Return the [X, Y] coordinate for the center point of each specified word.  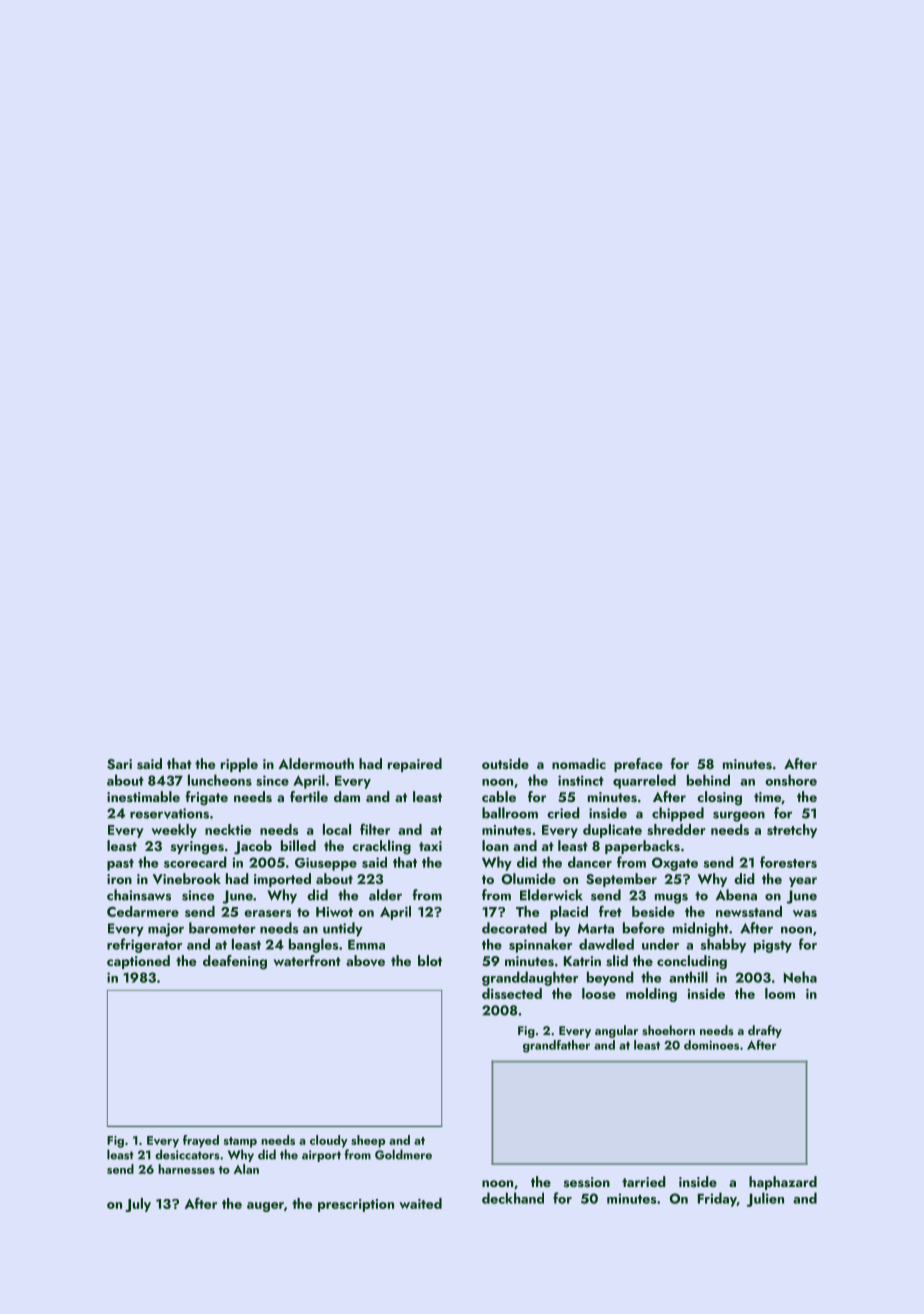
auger [265, 1207]
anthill [688, 977]
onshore [791, 780]
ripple [239, 765]
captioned [138, 962]
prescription [356, 1205]
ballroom [510, 813]
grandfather [556, 1046]
